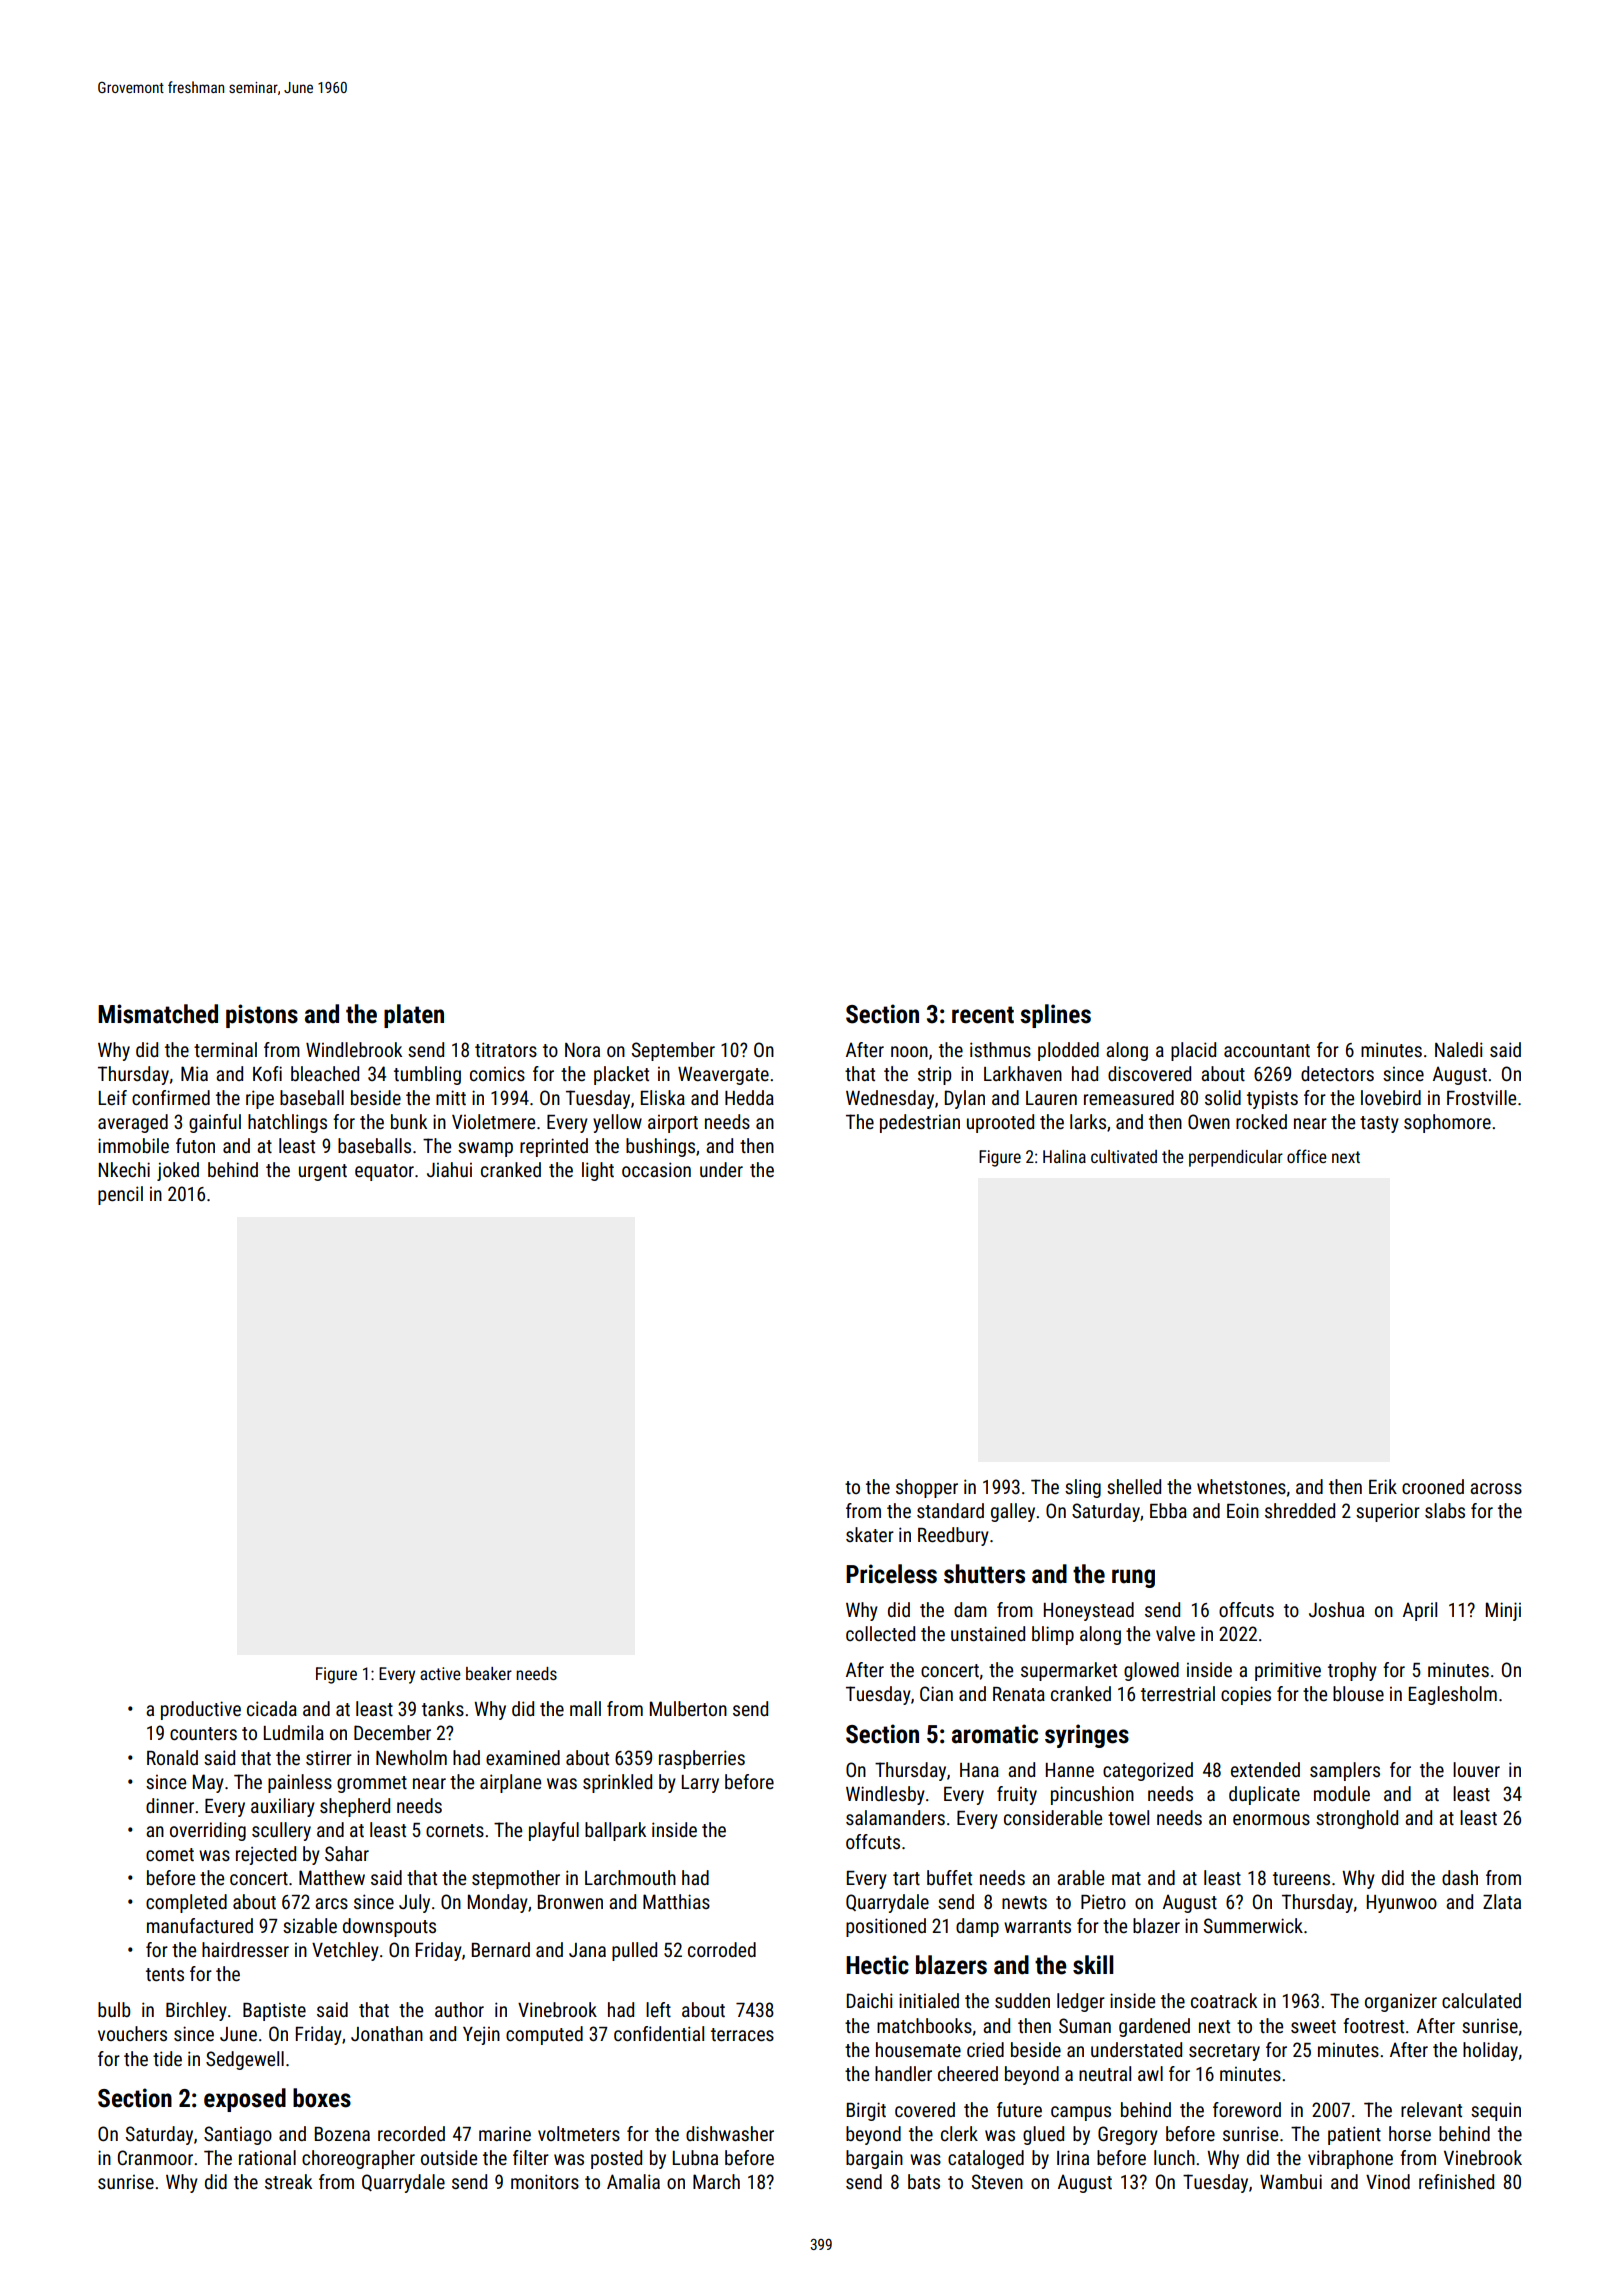 The width and height of the screenshot is (1620, 2292). I want to click on Nkechi, so click(124, 1169).
